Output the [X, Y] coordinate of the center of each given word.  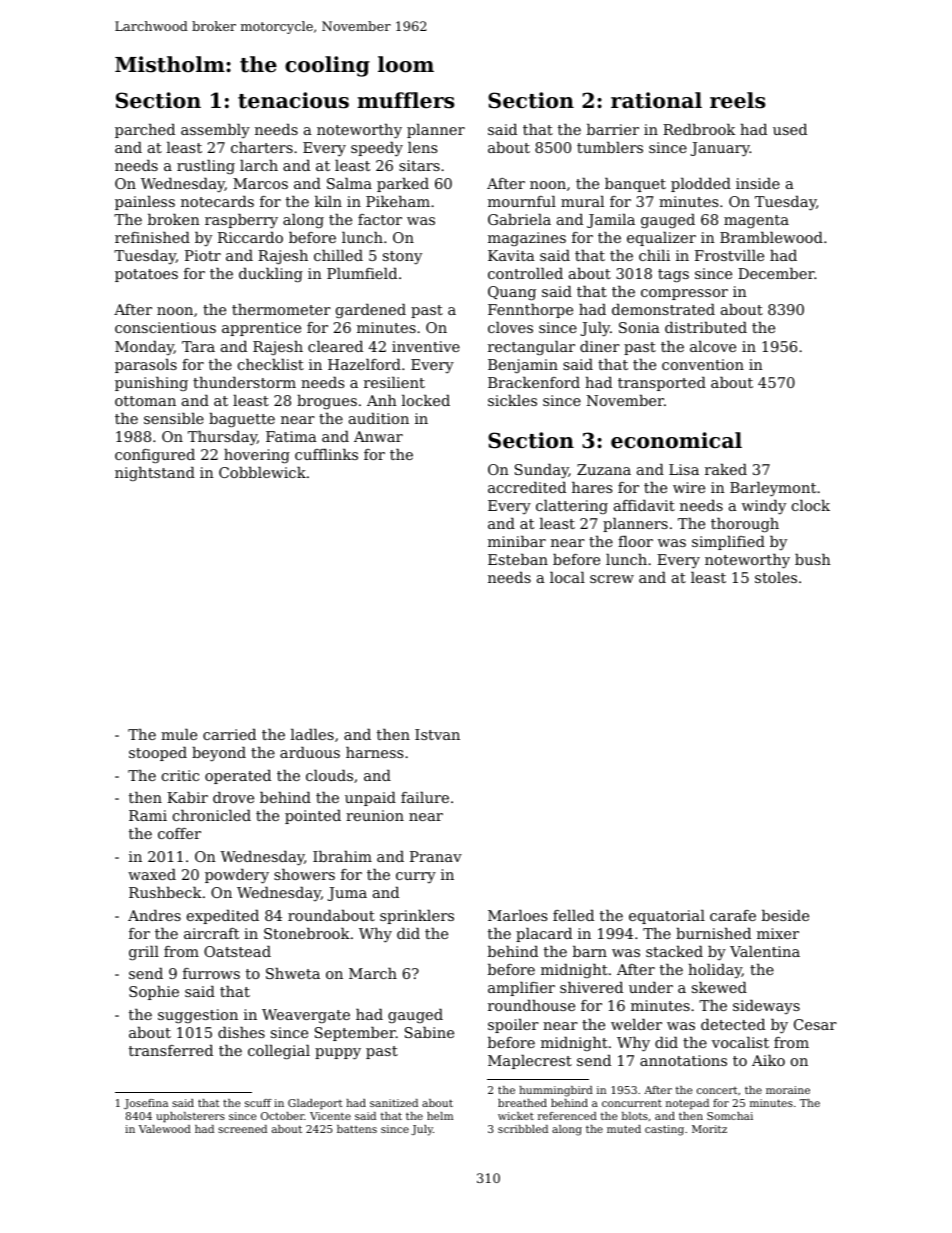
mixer [778, 933]
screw [612, 579]
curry [416, 877]
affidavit [644, 505]
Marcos [260, 183]
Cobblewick [262, 472]
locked [426, 400]
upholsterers [190, 1117]
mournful [522, 201]
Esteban [518, 559]
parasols [146, 366]
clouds [329, 775]
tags [673, 276]
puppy [338, 1054]
